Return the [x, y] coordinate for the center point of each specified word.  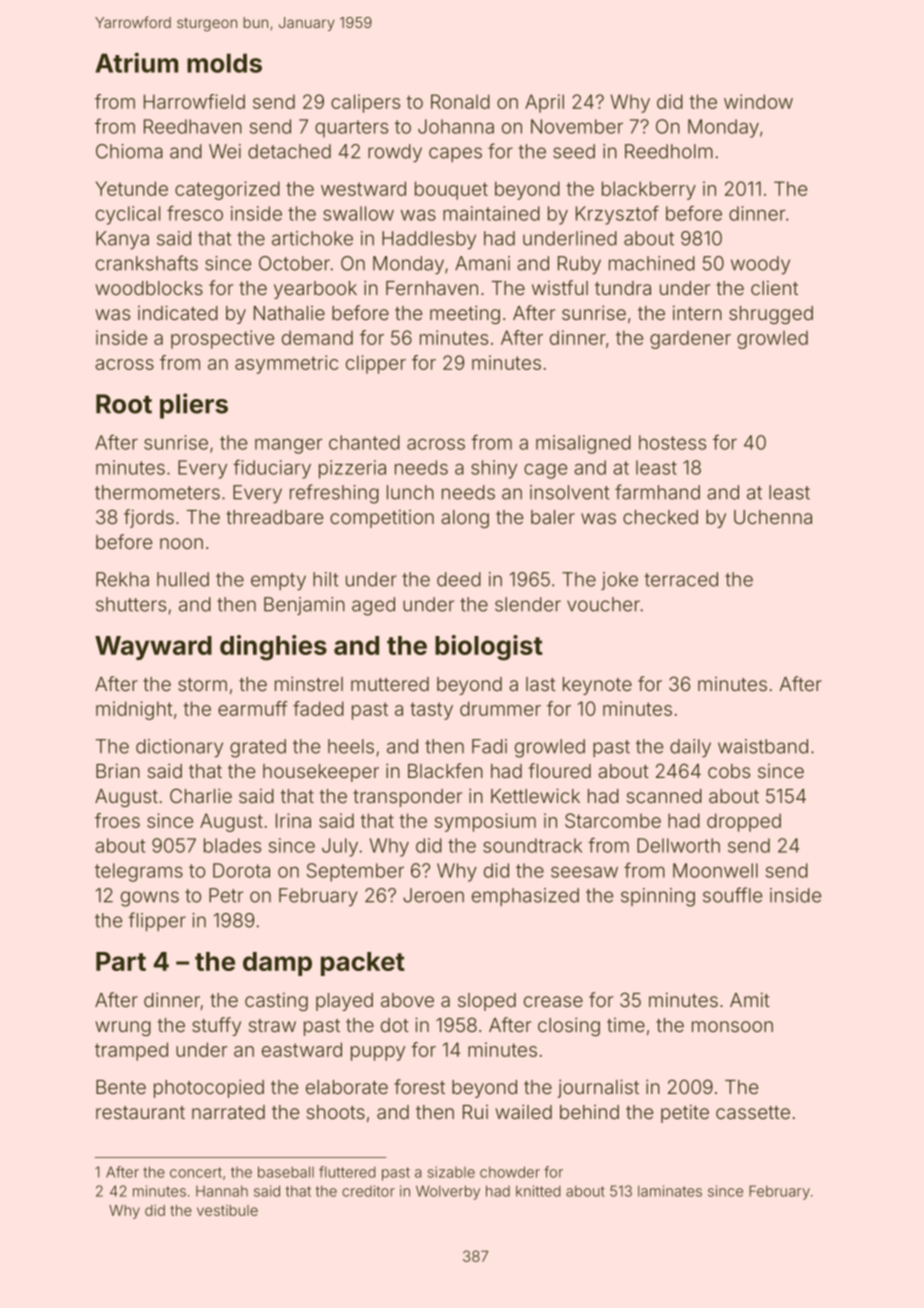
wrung [123, 1028]
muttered [390, 684]
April [544, 103]
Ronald [460, 101]
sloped [487, 1002]
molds [224, 63]
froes [117, 820]
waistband [763, 746]
